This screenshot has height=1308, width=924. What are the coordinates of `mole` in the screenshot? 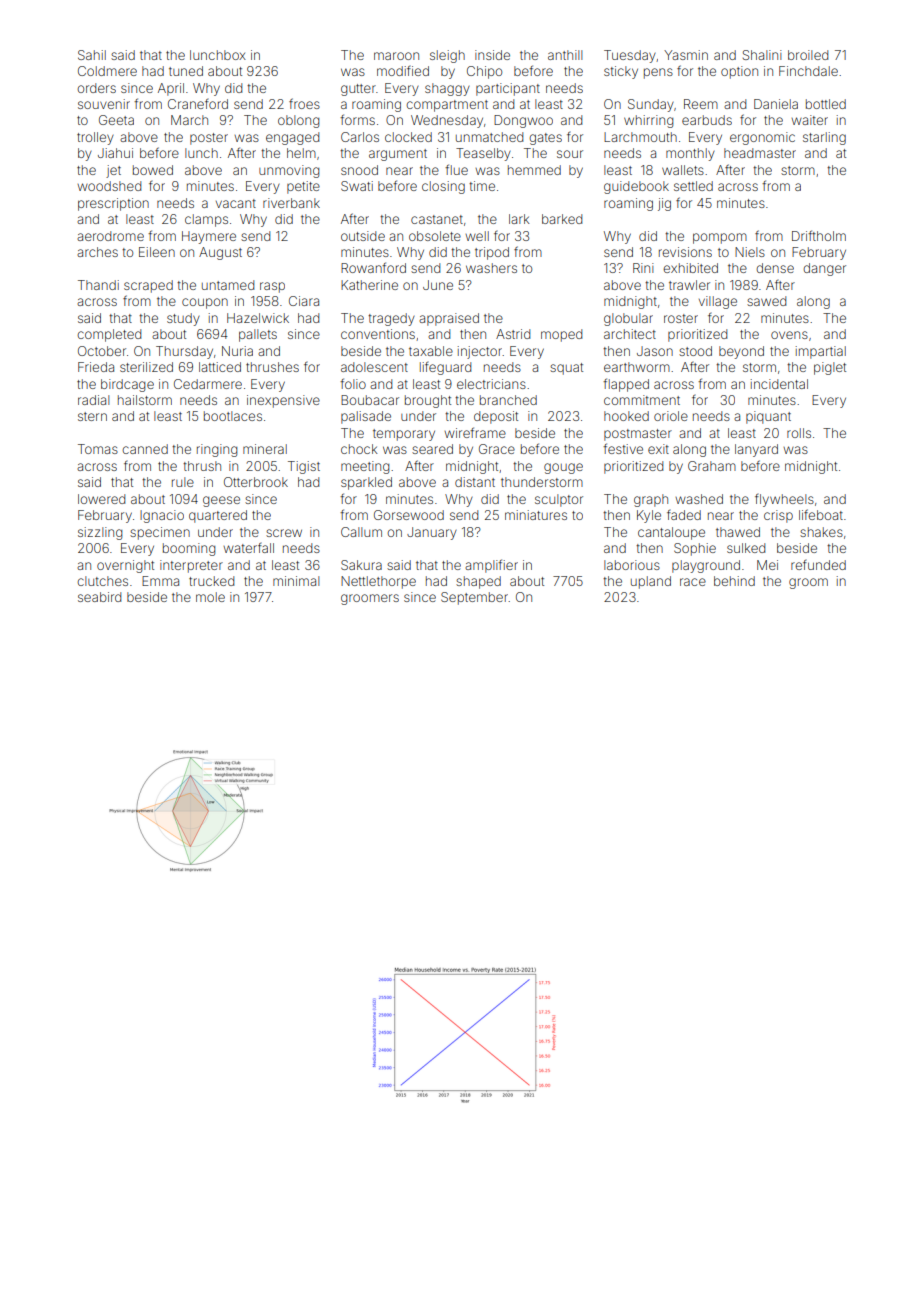 It's located at (210, 597).
